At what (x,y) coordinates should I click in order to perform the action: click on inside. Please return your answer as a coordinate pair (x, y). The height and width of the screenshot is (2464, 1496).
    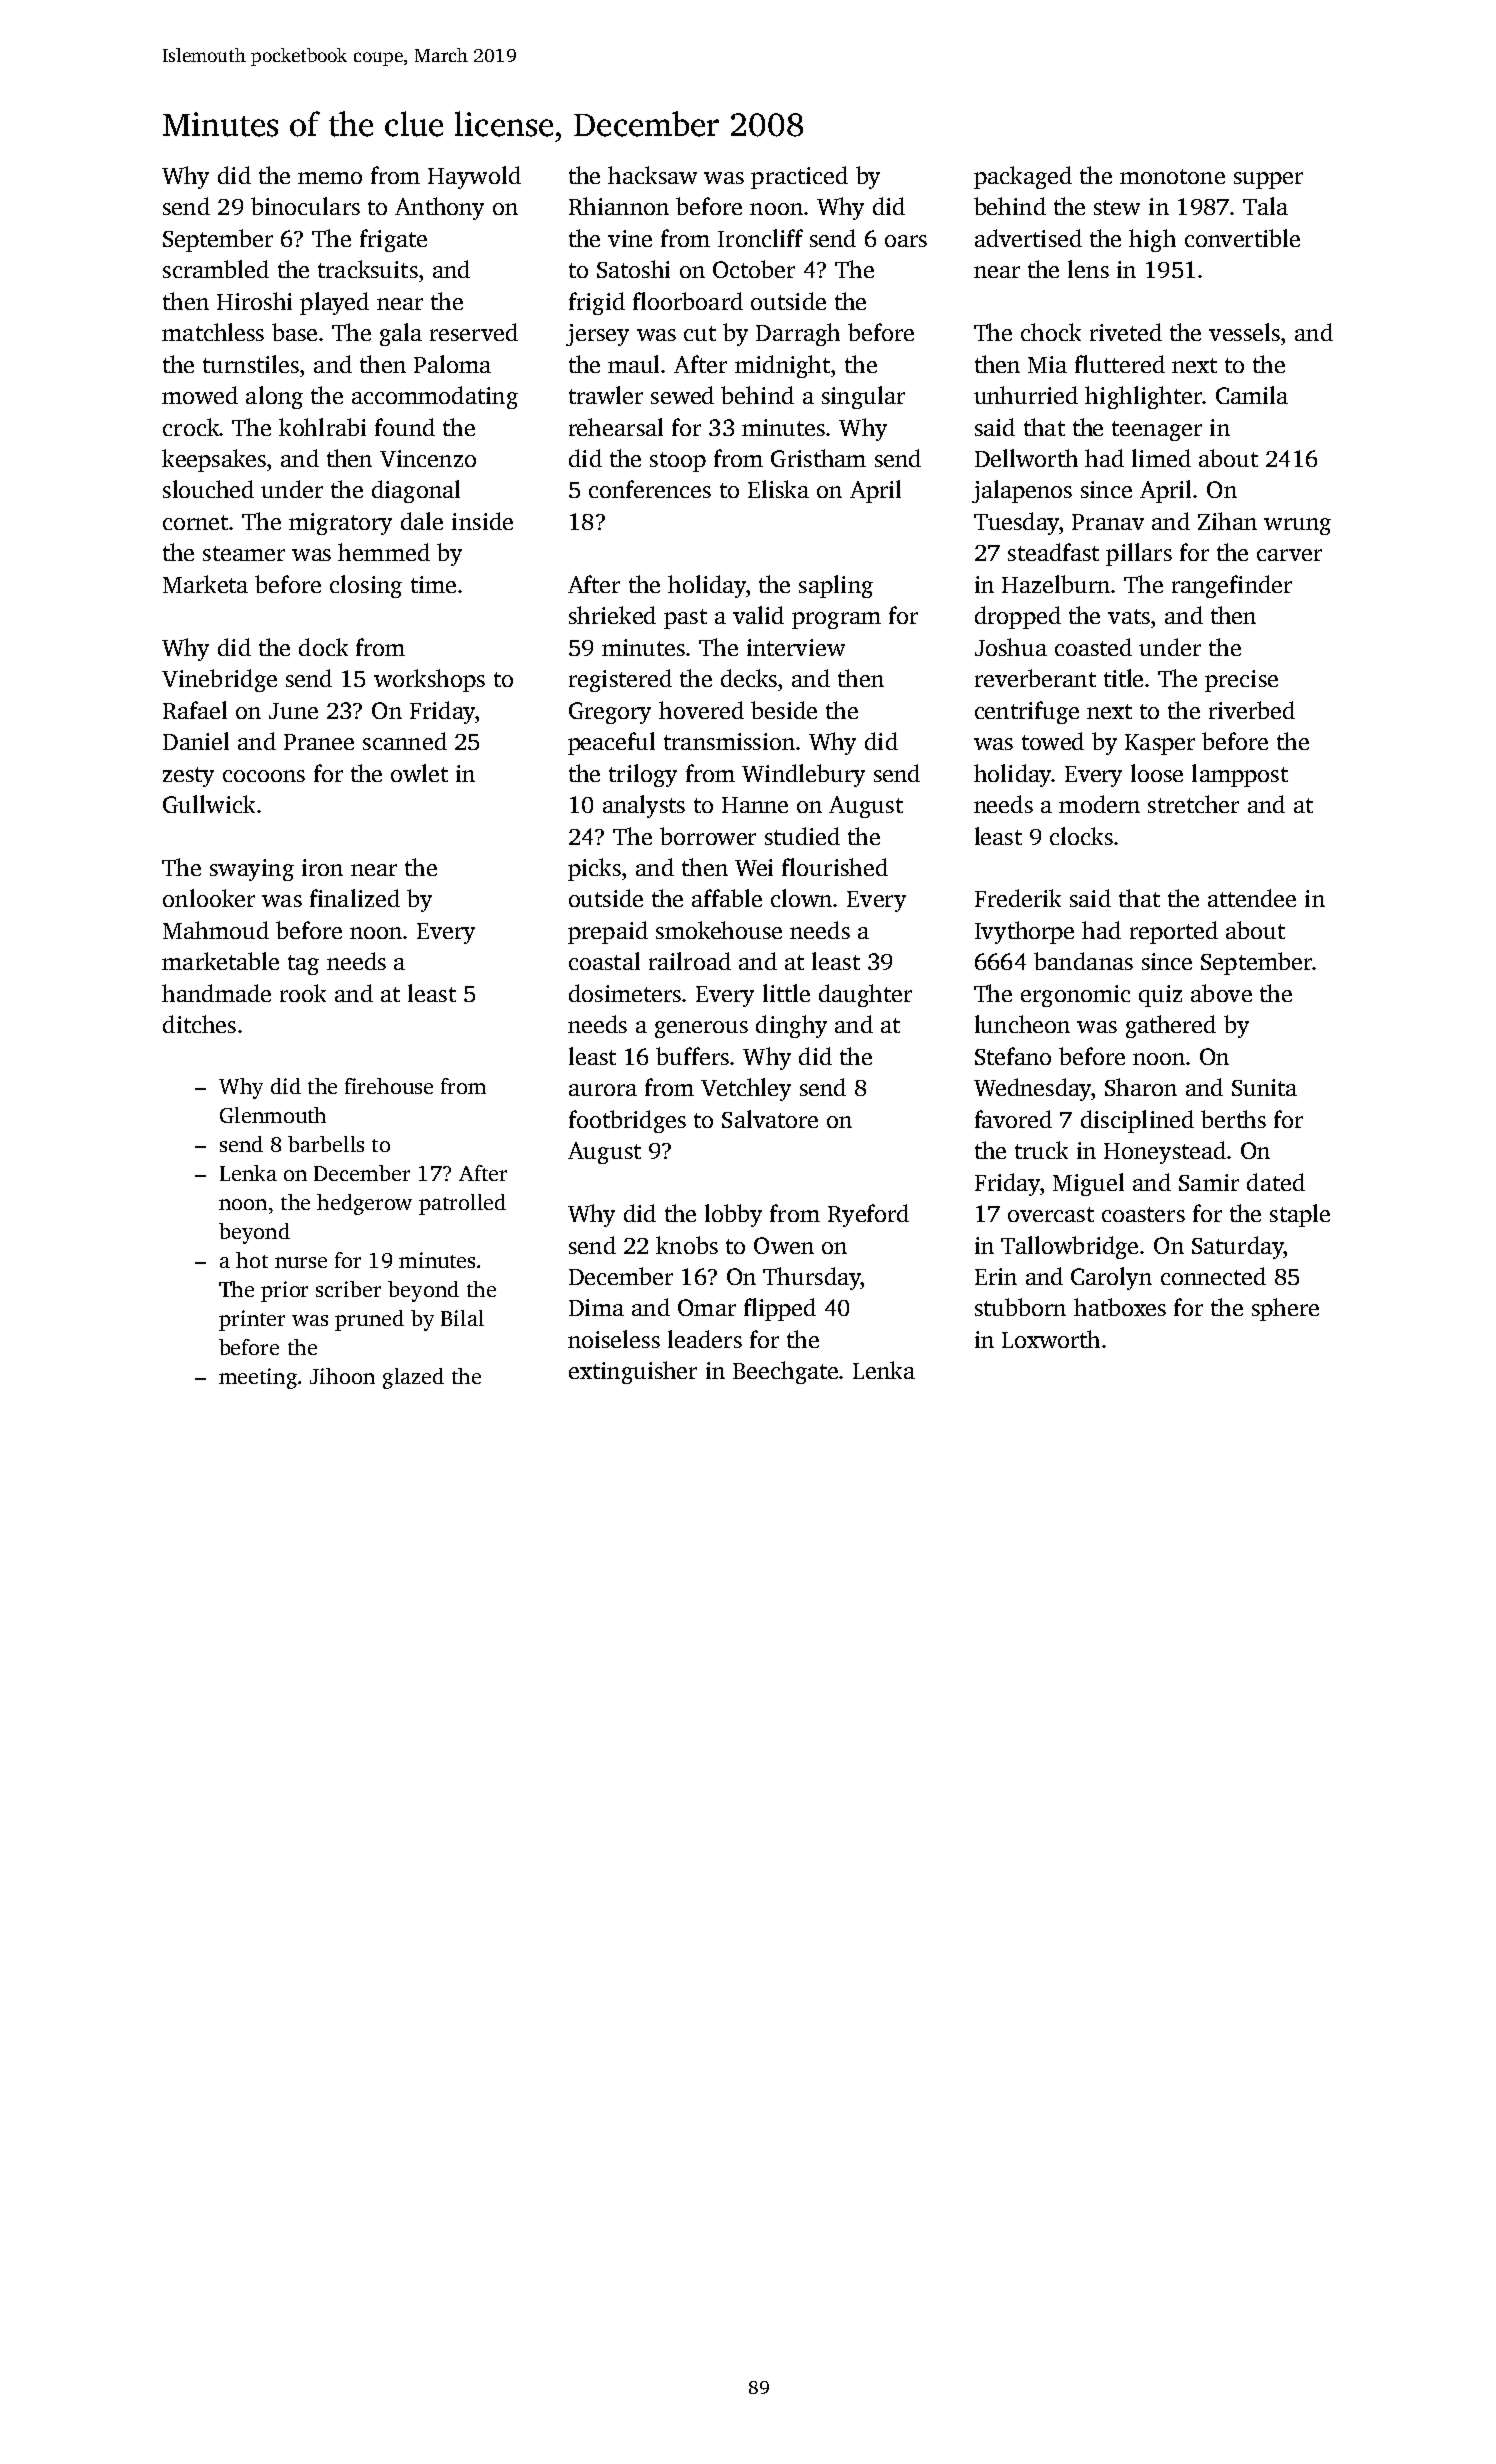
    Looking at the image, I should click on (482, 521).
